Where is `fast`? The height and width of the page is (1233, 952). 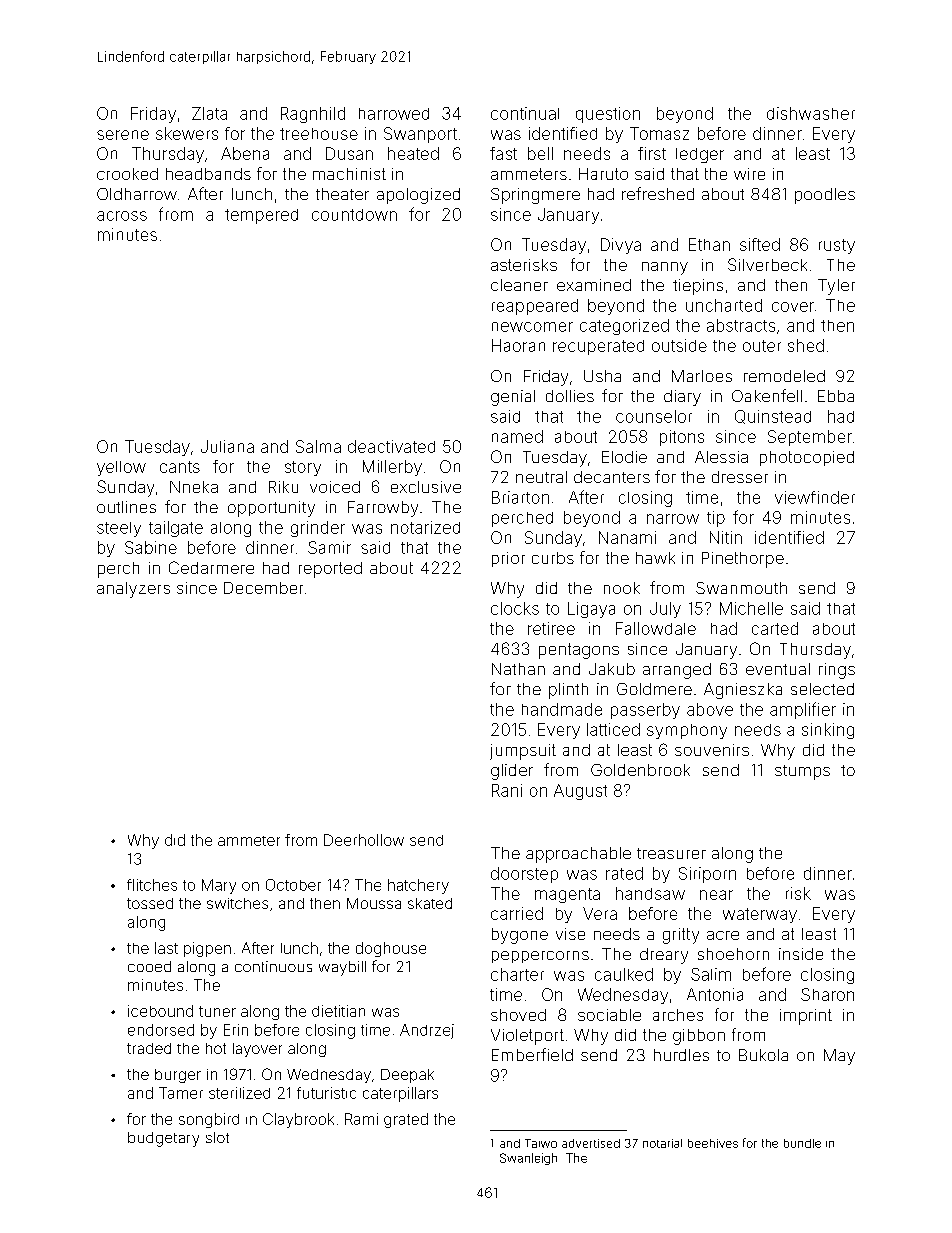 fast is located at coordinates (503, 153).
